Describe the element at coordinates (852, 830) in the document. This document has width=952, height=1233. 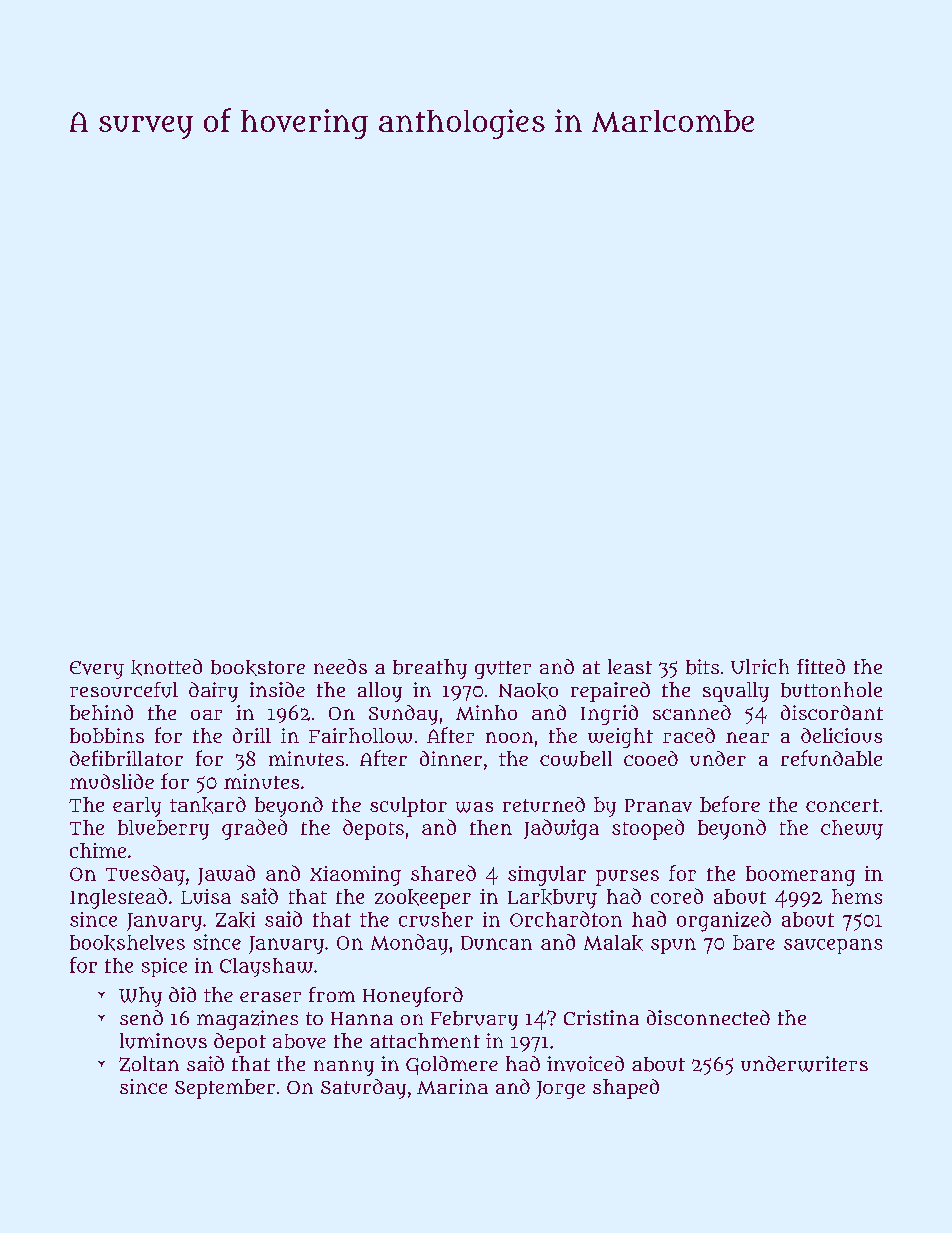
I see `chewy` at that location.
